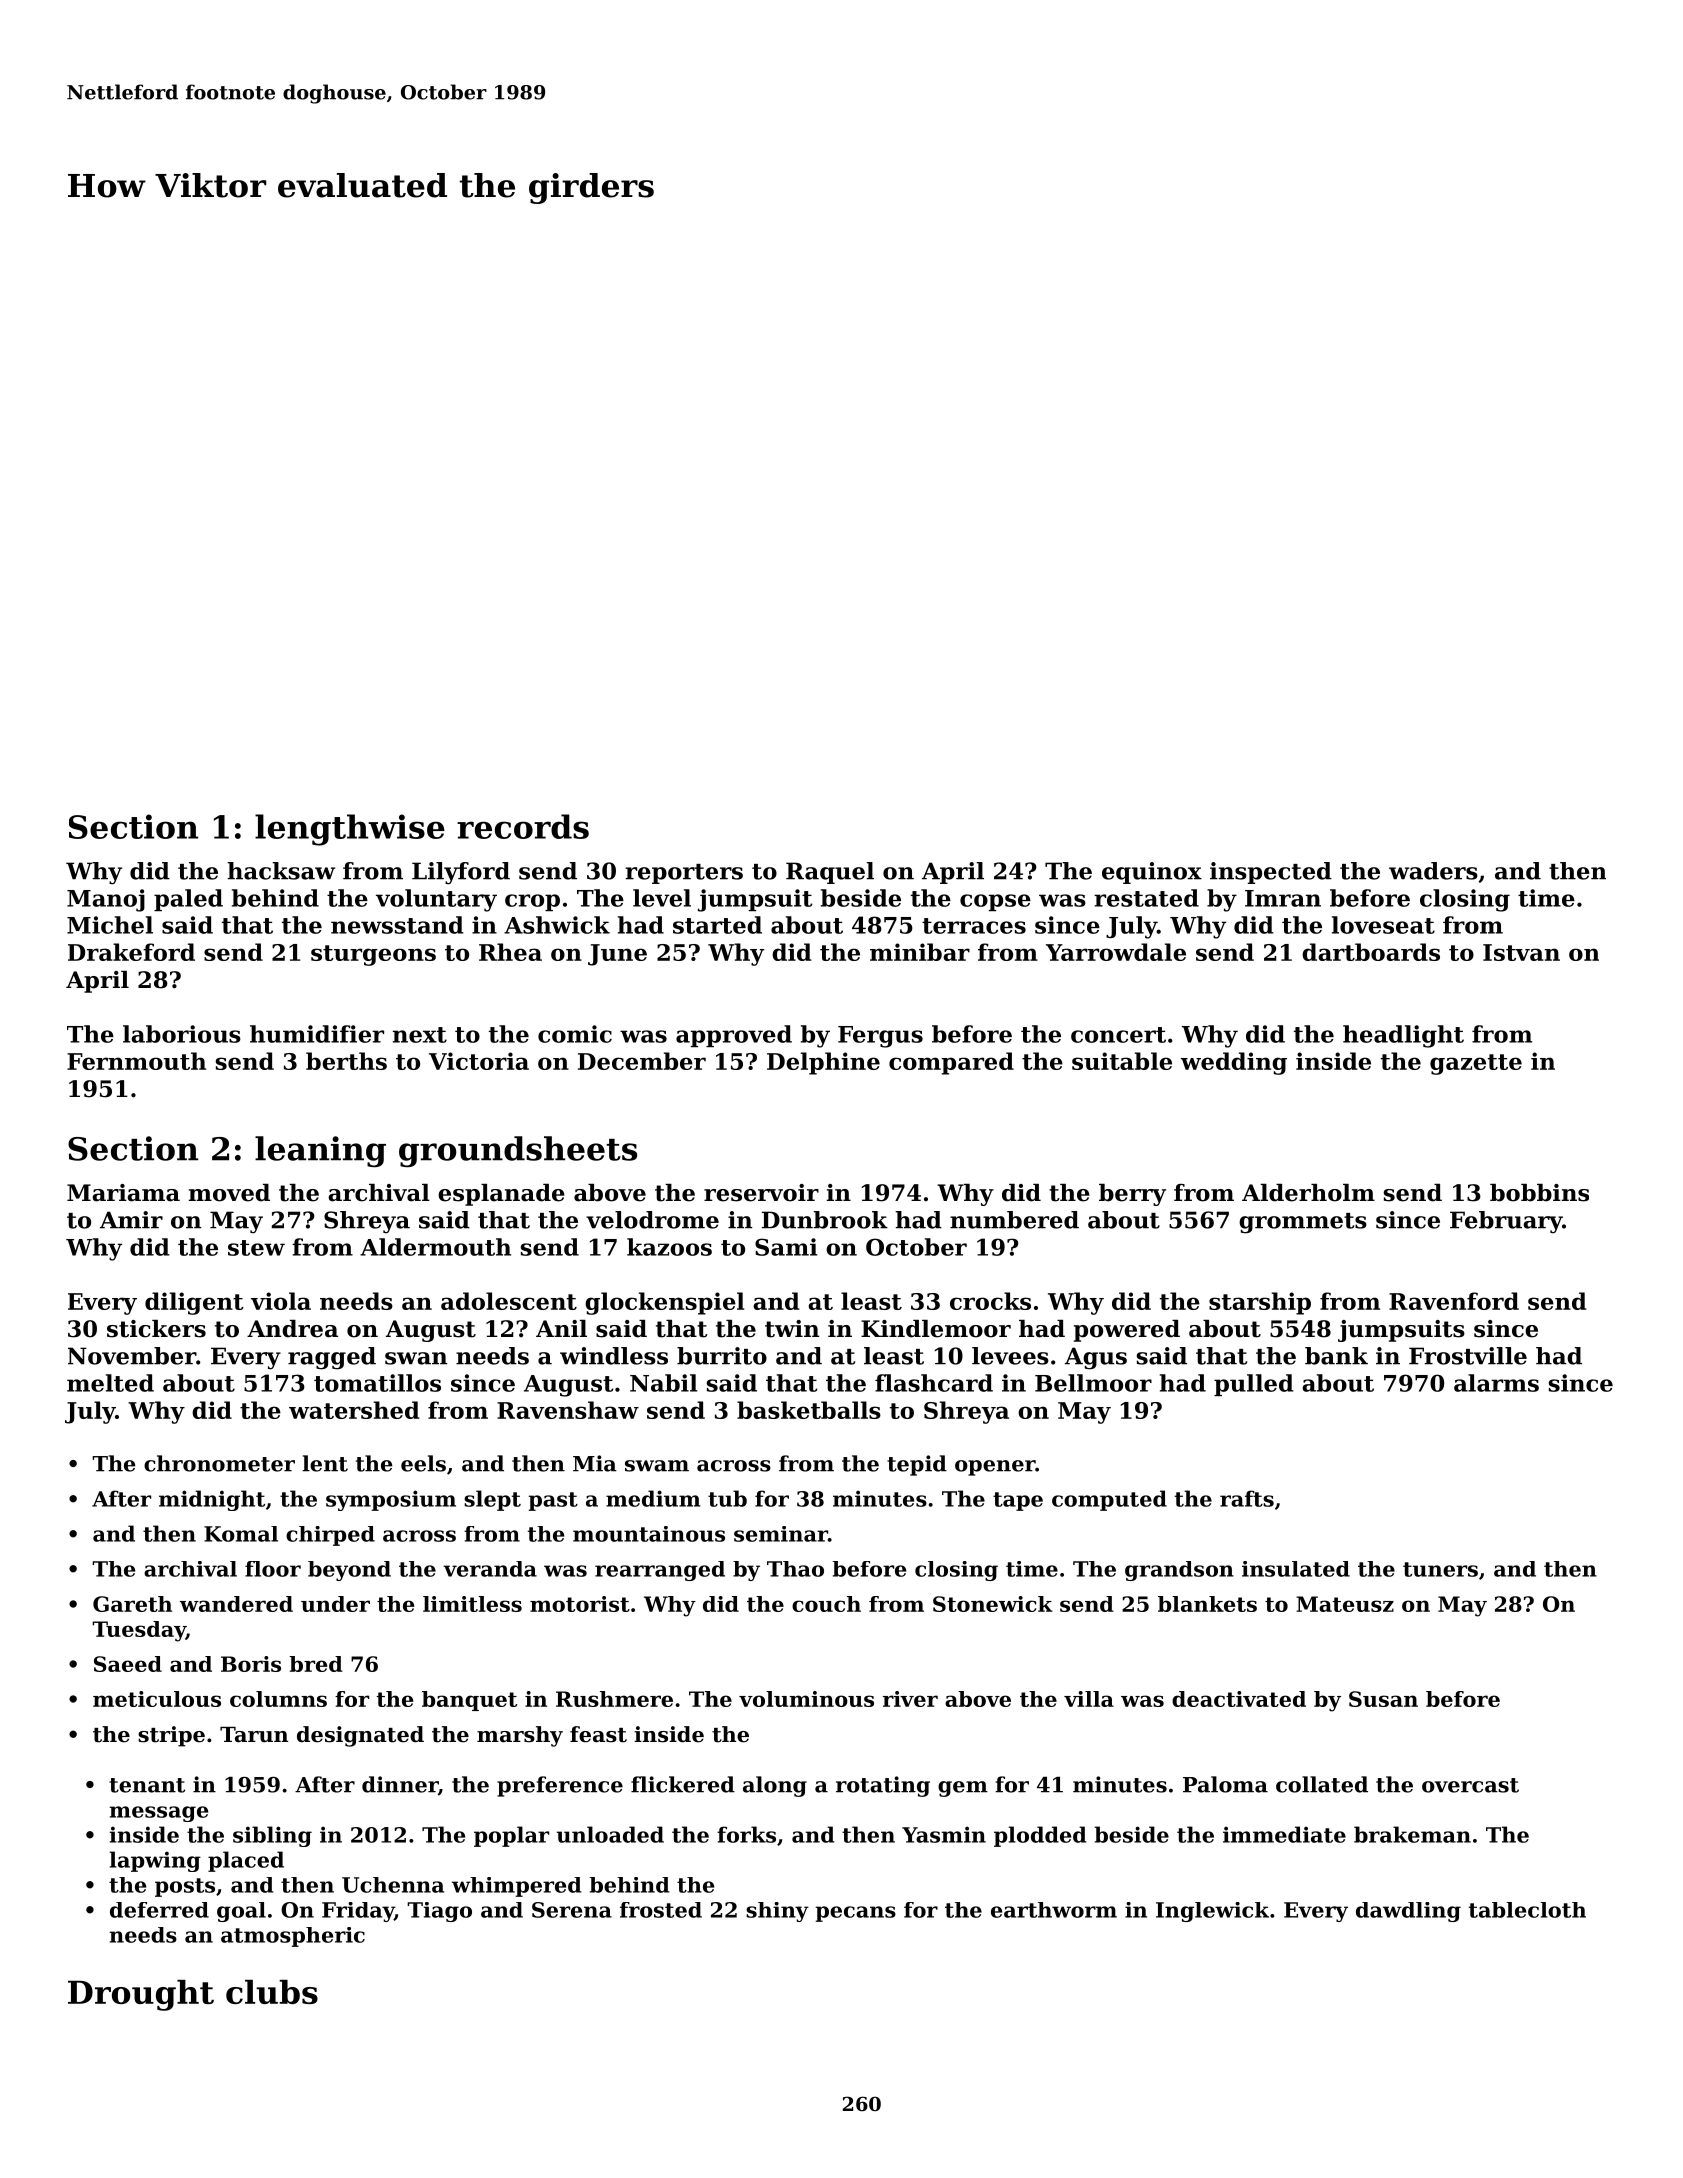 The height and width of the document is (2178, 1683). What do you see at coordinates (236, 1604) in the document?
I see `wandered` at bounding box center [236, 1604].
